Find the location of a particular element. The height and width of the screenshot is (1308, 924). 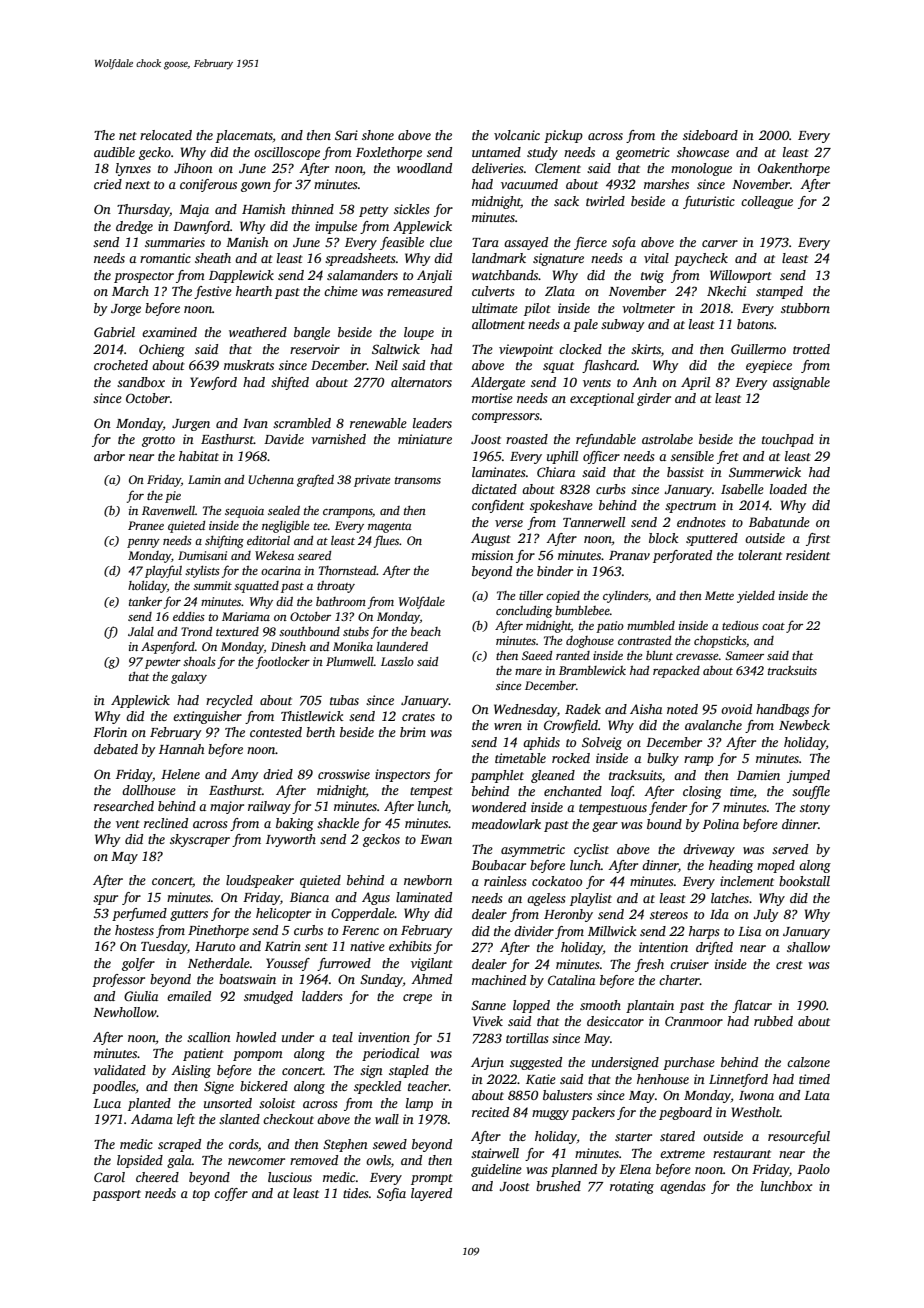

layered is located at coordinates (431, 1194).
